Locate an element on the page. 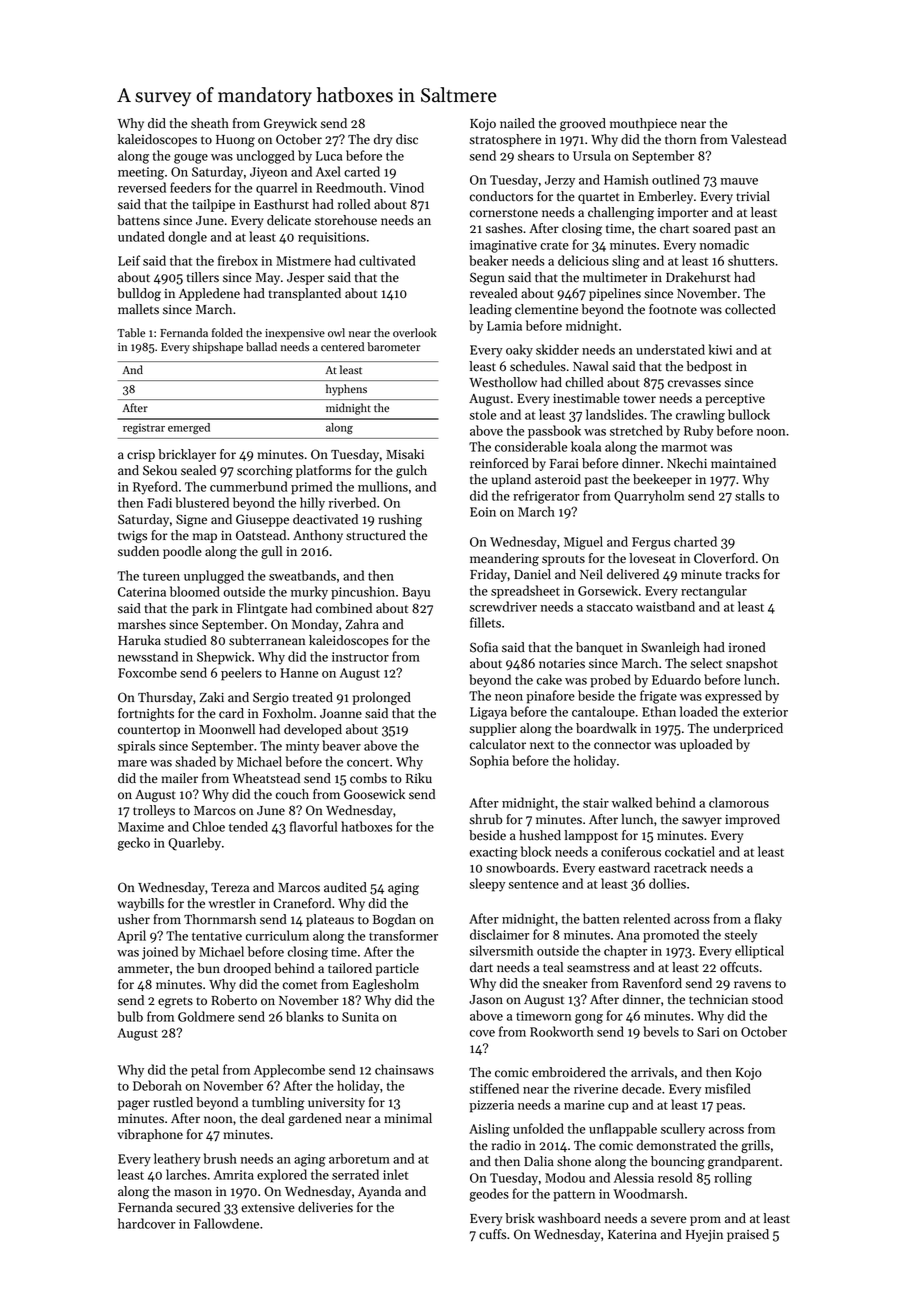 The image size is (908, 1316). nomadic is located at coordinates (724, 244).
